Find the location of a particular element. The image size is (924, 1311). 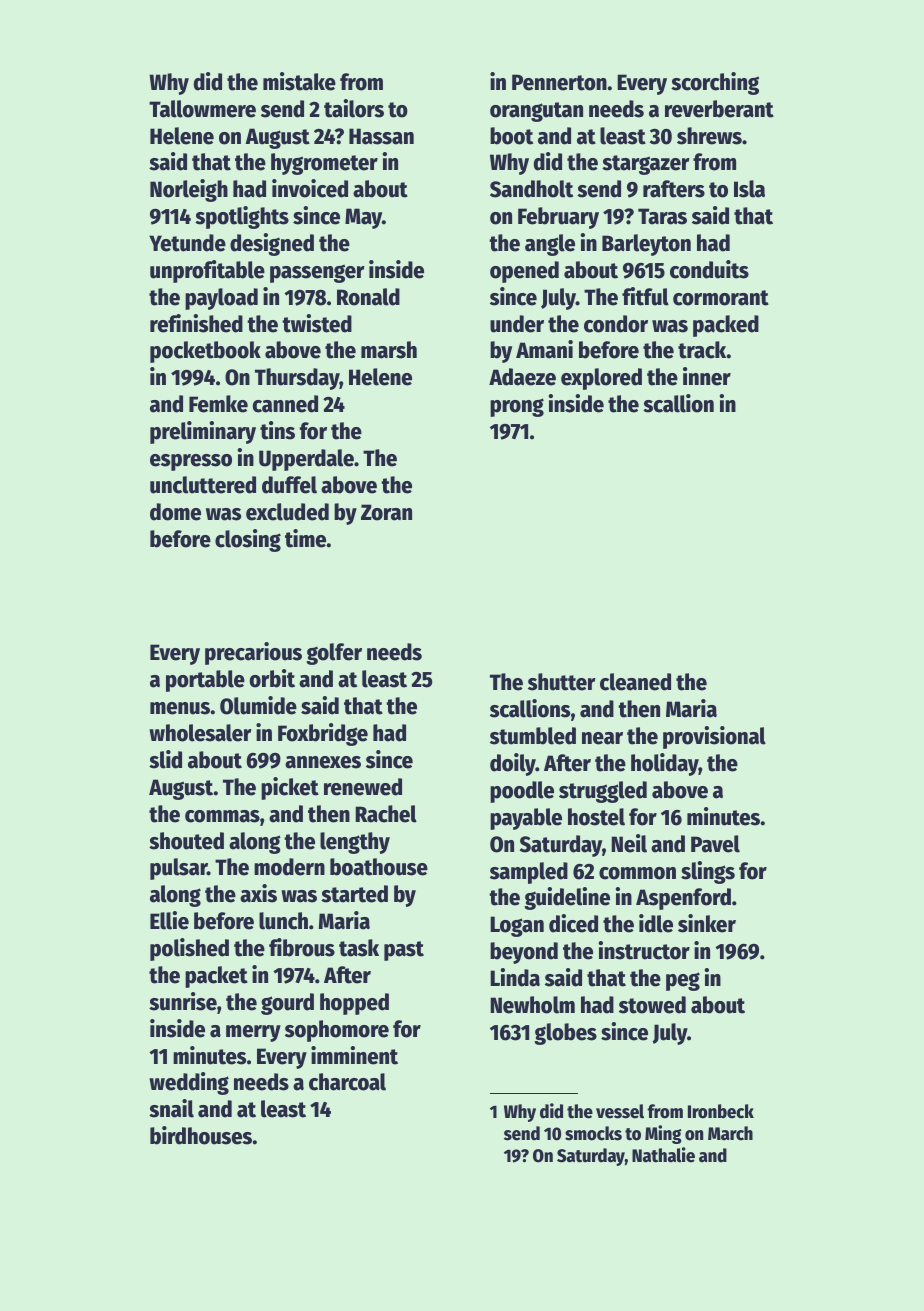

stowed is located at coordinates (652, 1005).
